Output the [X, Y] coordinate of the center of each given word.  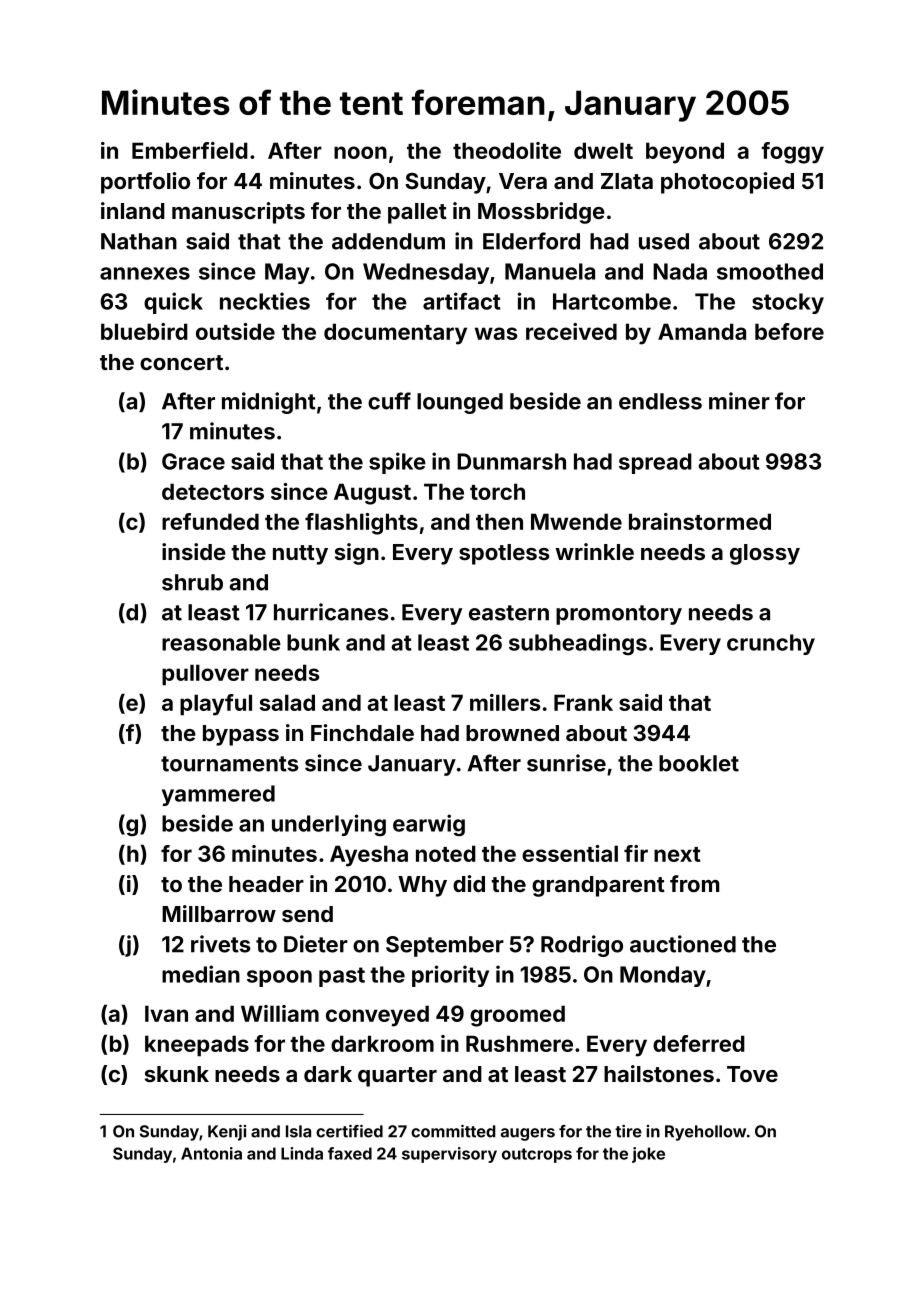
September [445, 946]
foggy [792, 153]
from [694, 883]
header [266, 884]
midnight [269, 403]
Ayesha [369, 856]
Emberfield [190, 150]
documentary [395, 334]
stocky [788, 303]
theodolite [507, 150]
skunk [177, 1074]
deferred [699, 1043]
